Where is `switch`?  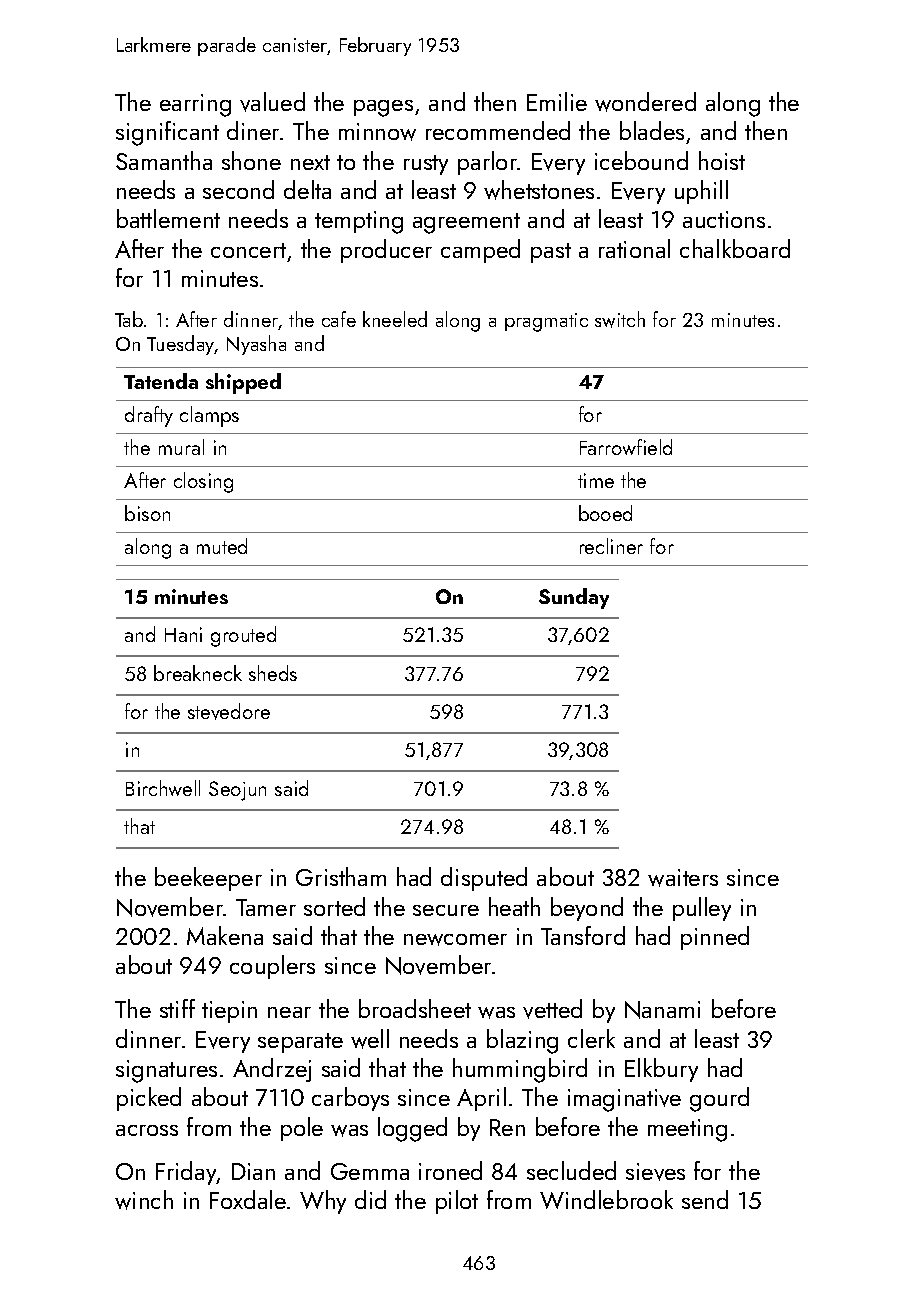
switch is located at coordinates (620, 319).
